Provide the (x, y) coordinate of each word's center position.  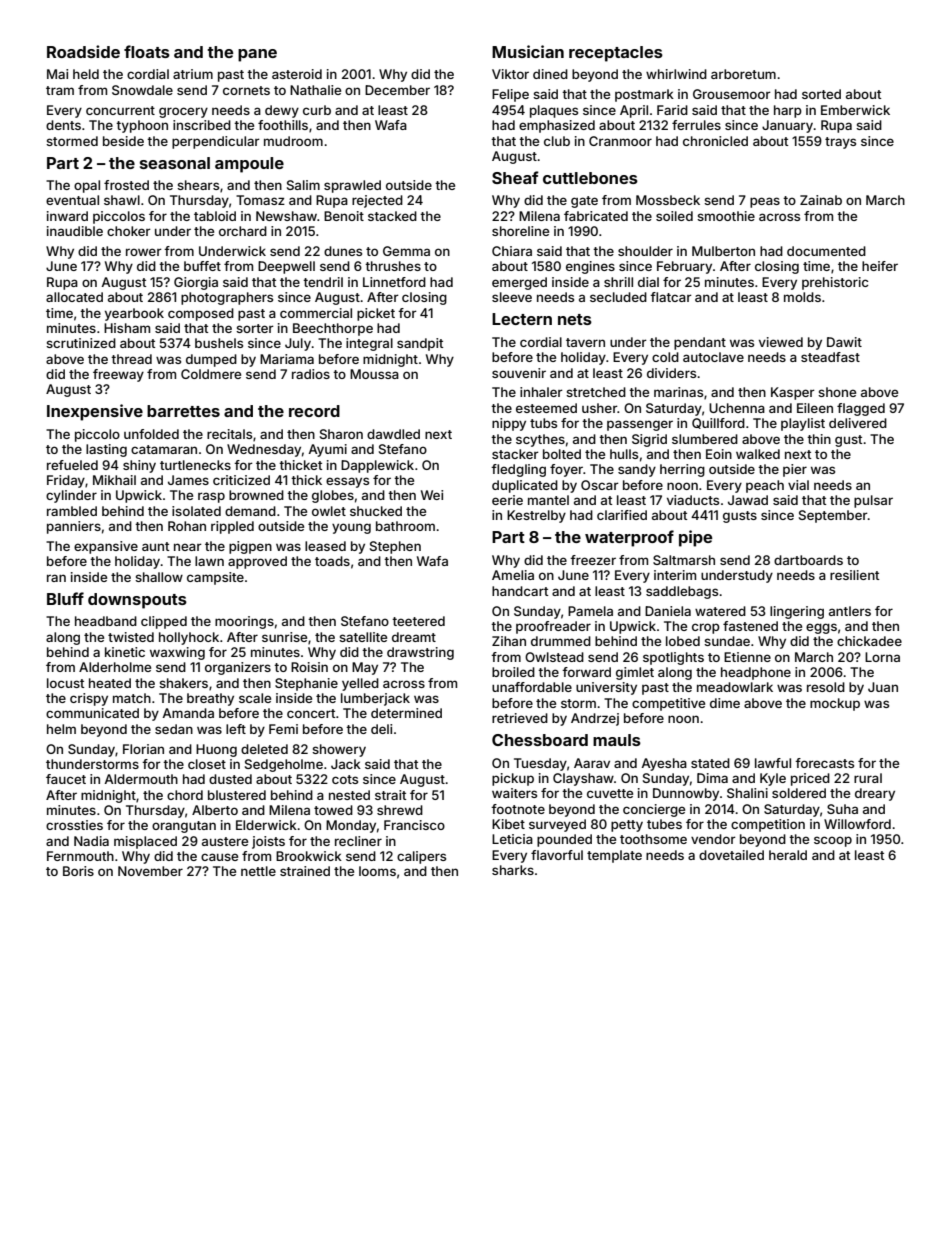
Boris (78, 871)
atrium (193, 74)
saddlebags (682, 592)
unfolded (151, 434)
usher (599, 408)
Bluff (65, 598)
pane (257, 55)
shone (837, 392)
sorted (821, 94)
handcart (520, 591)
